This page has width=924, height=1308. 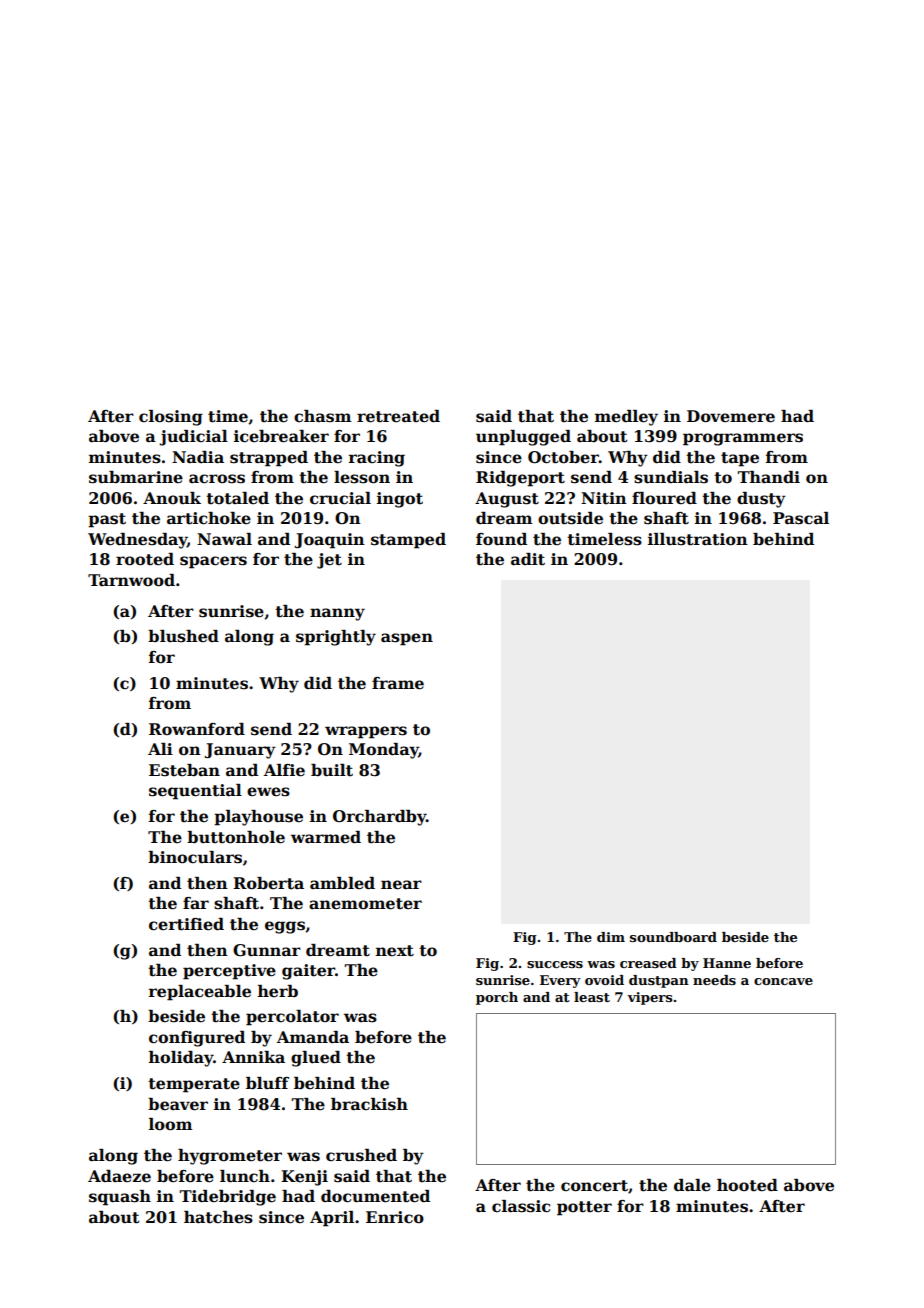 What do you see at coordinates (611, 937) in the page?
I see `dim` at bounding box center [611, 937].
